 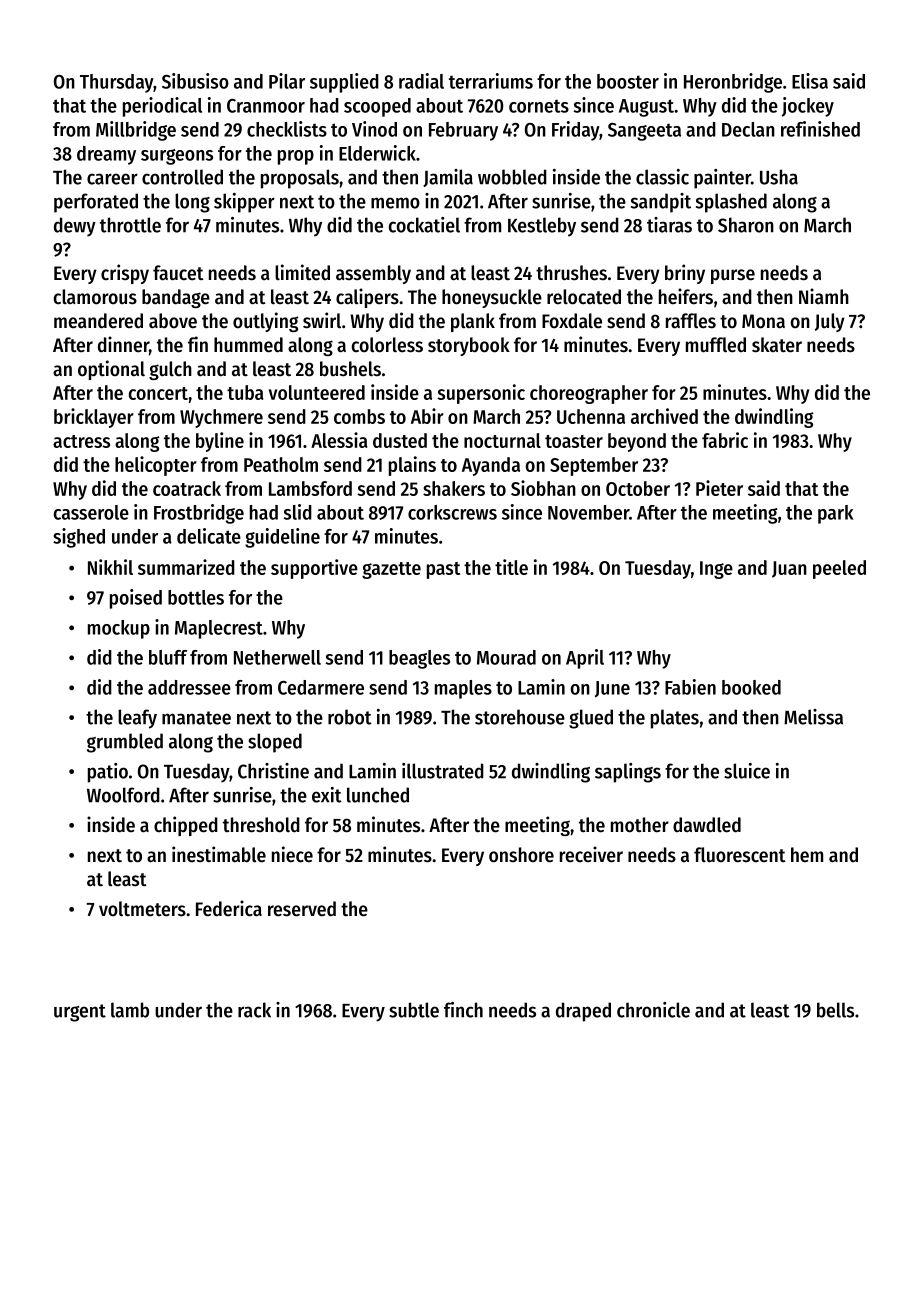 I want to click on urgent, so click(x=80, y=1013).
